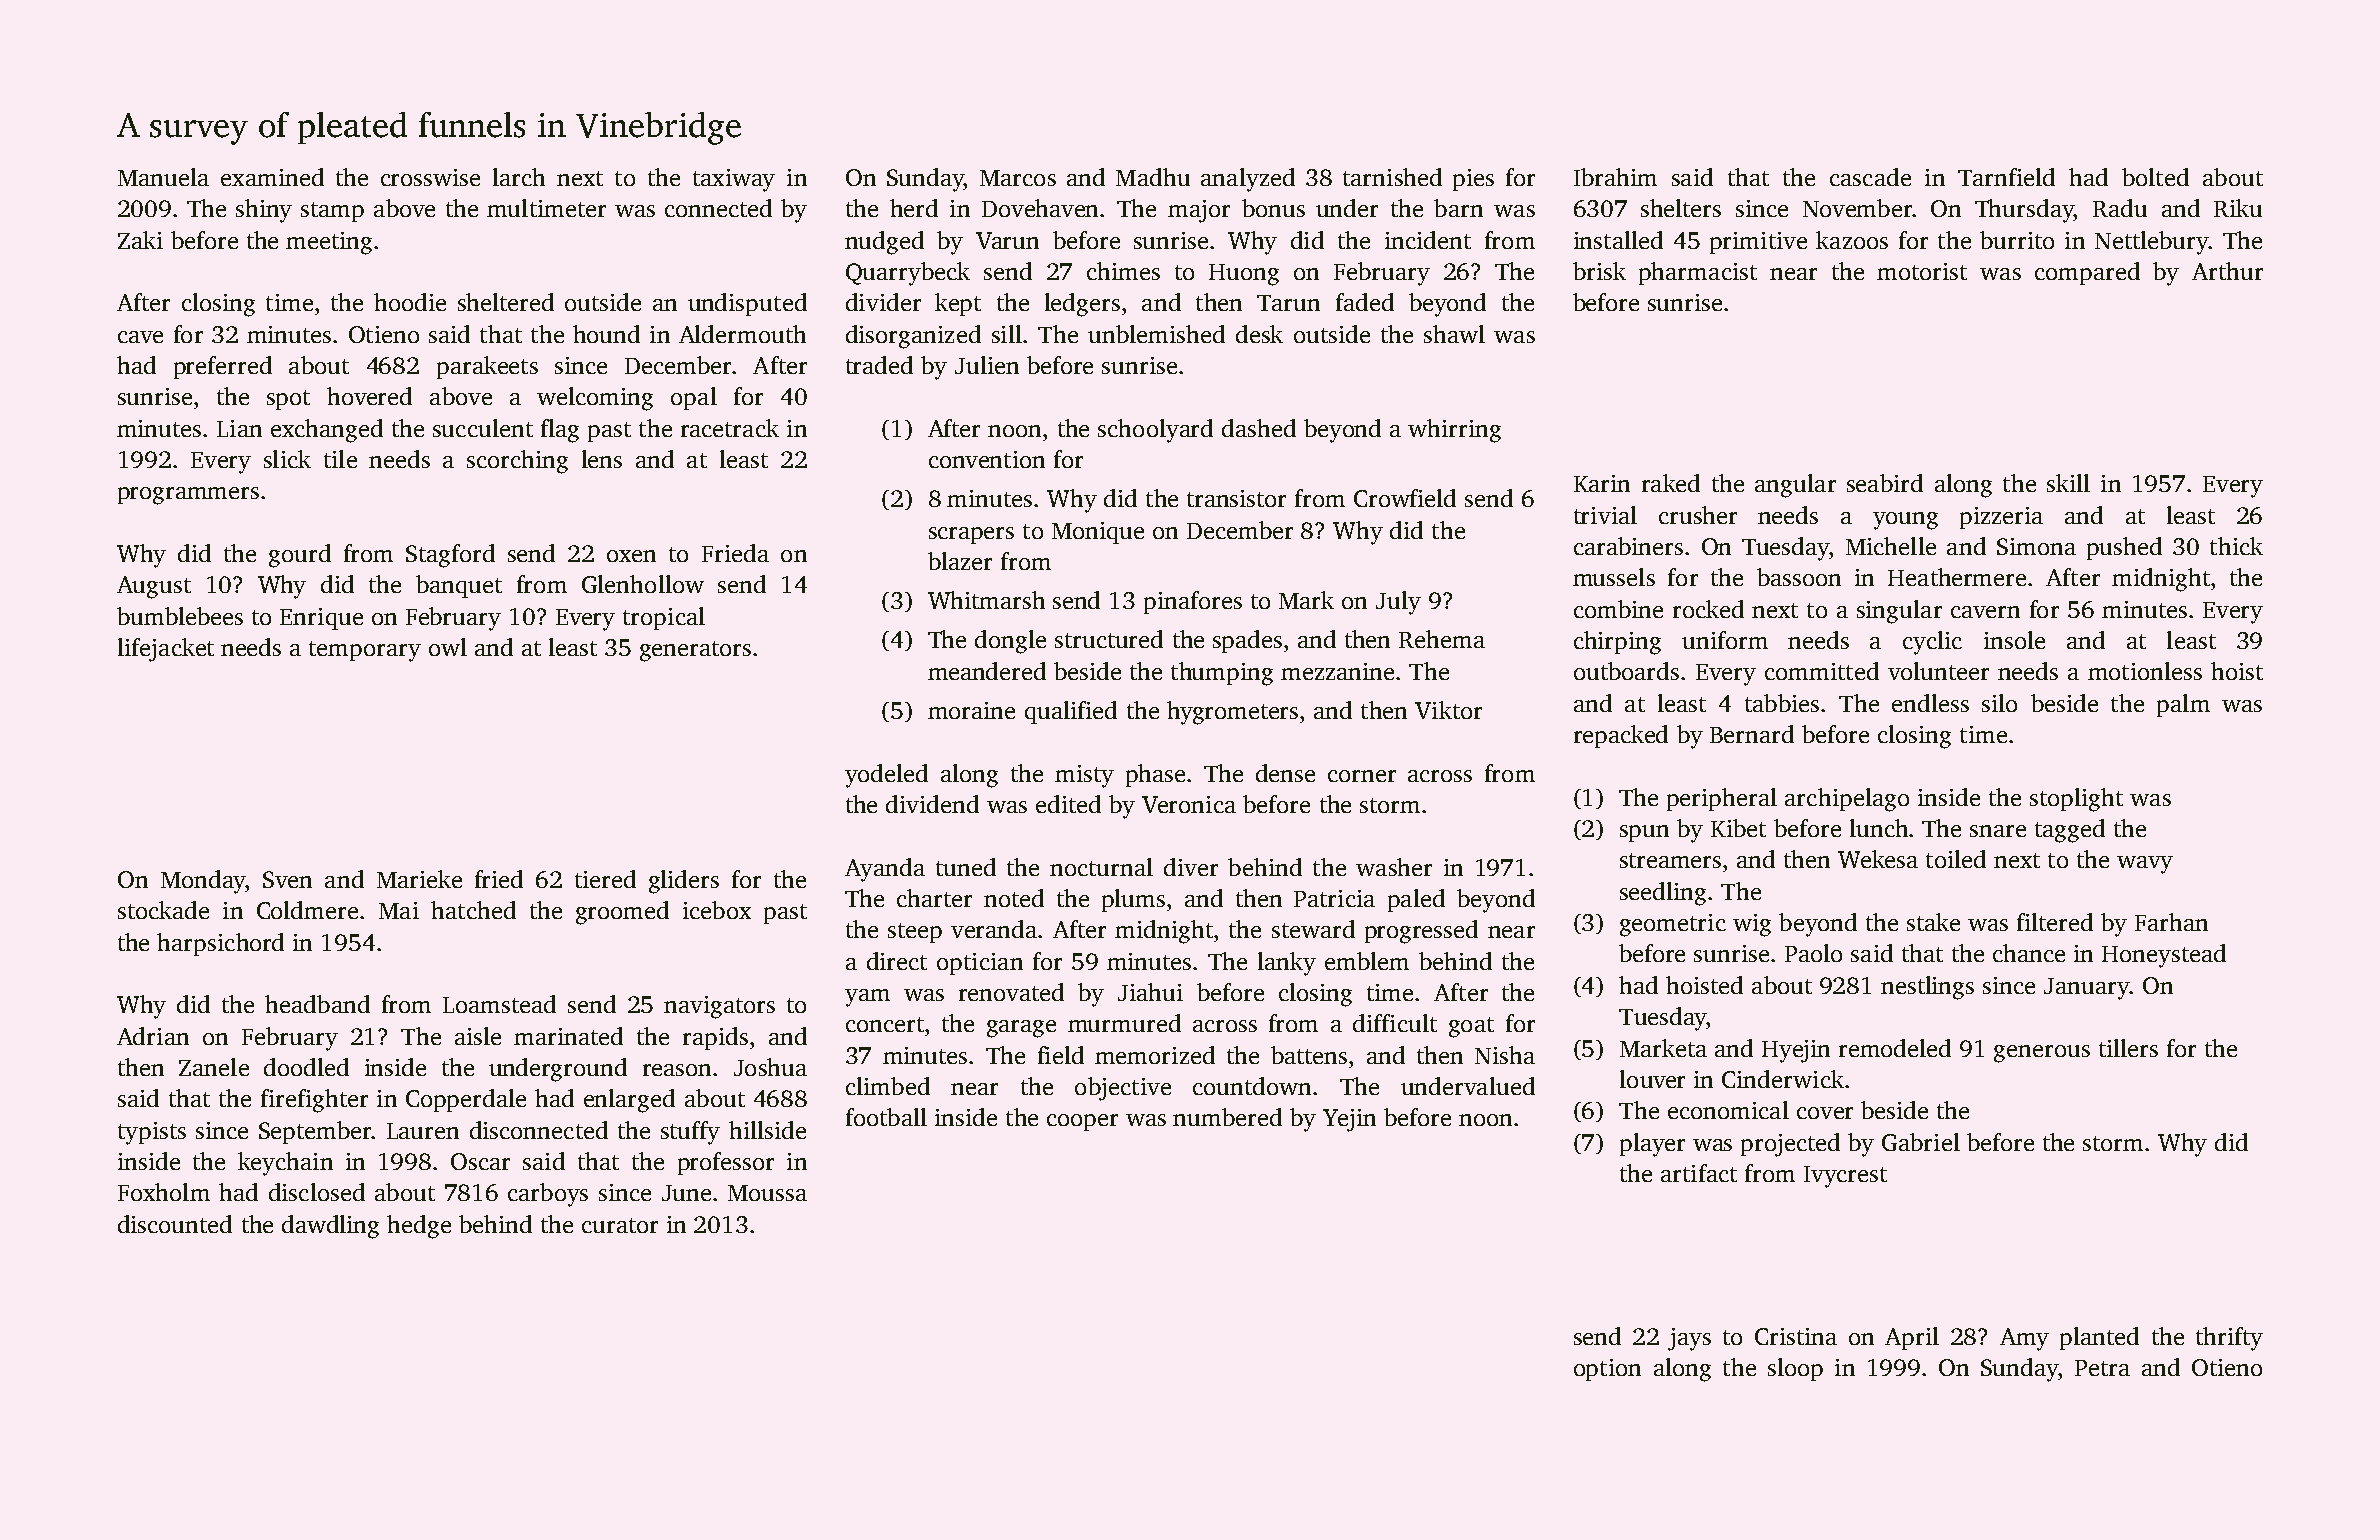 This screenshot has height=1540, width=2380. Describe the element at coordinates (1698, 273) in the screenshot. I see `pharmacist` at that location.
